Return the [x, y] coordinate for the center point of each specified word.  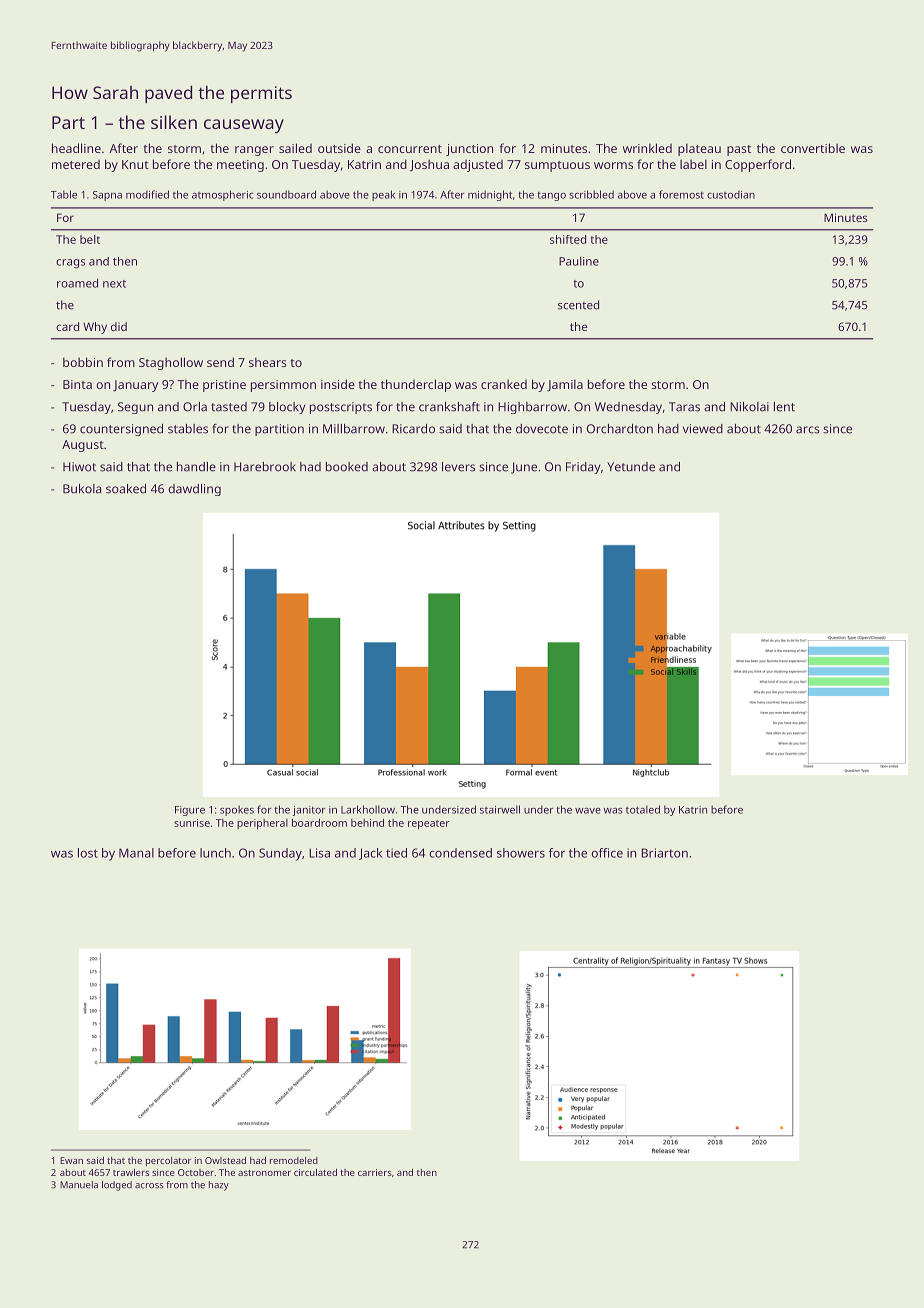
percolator [168, 1161]
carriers [375, 1172]
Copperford [758, 165]
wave [588, 811]
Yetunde [631, 467]
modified [147, 194]
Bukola [82, 489]
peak [383, 195]
